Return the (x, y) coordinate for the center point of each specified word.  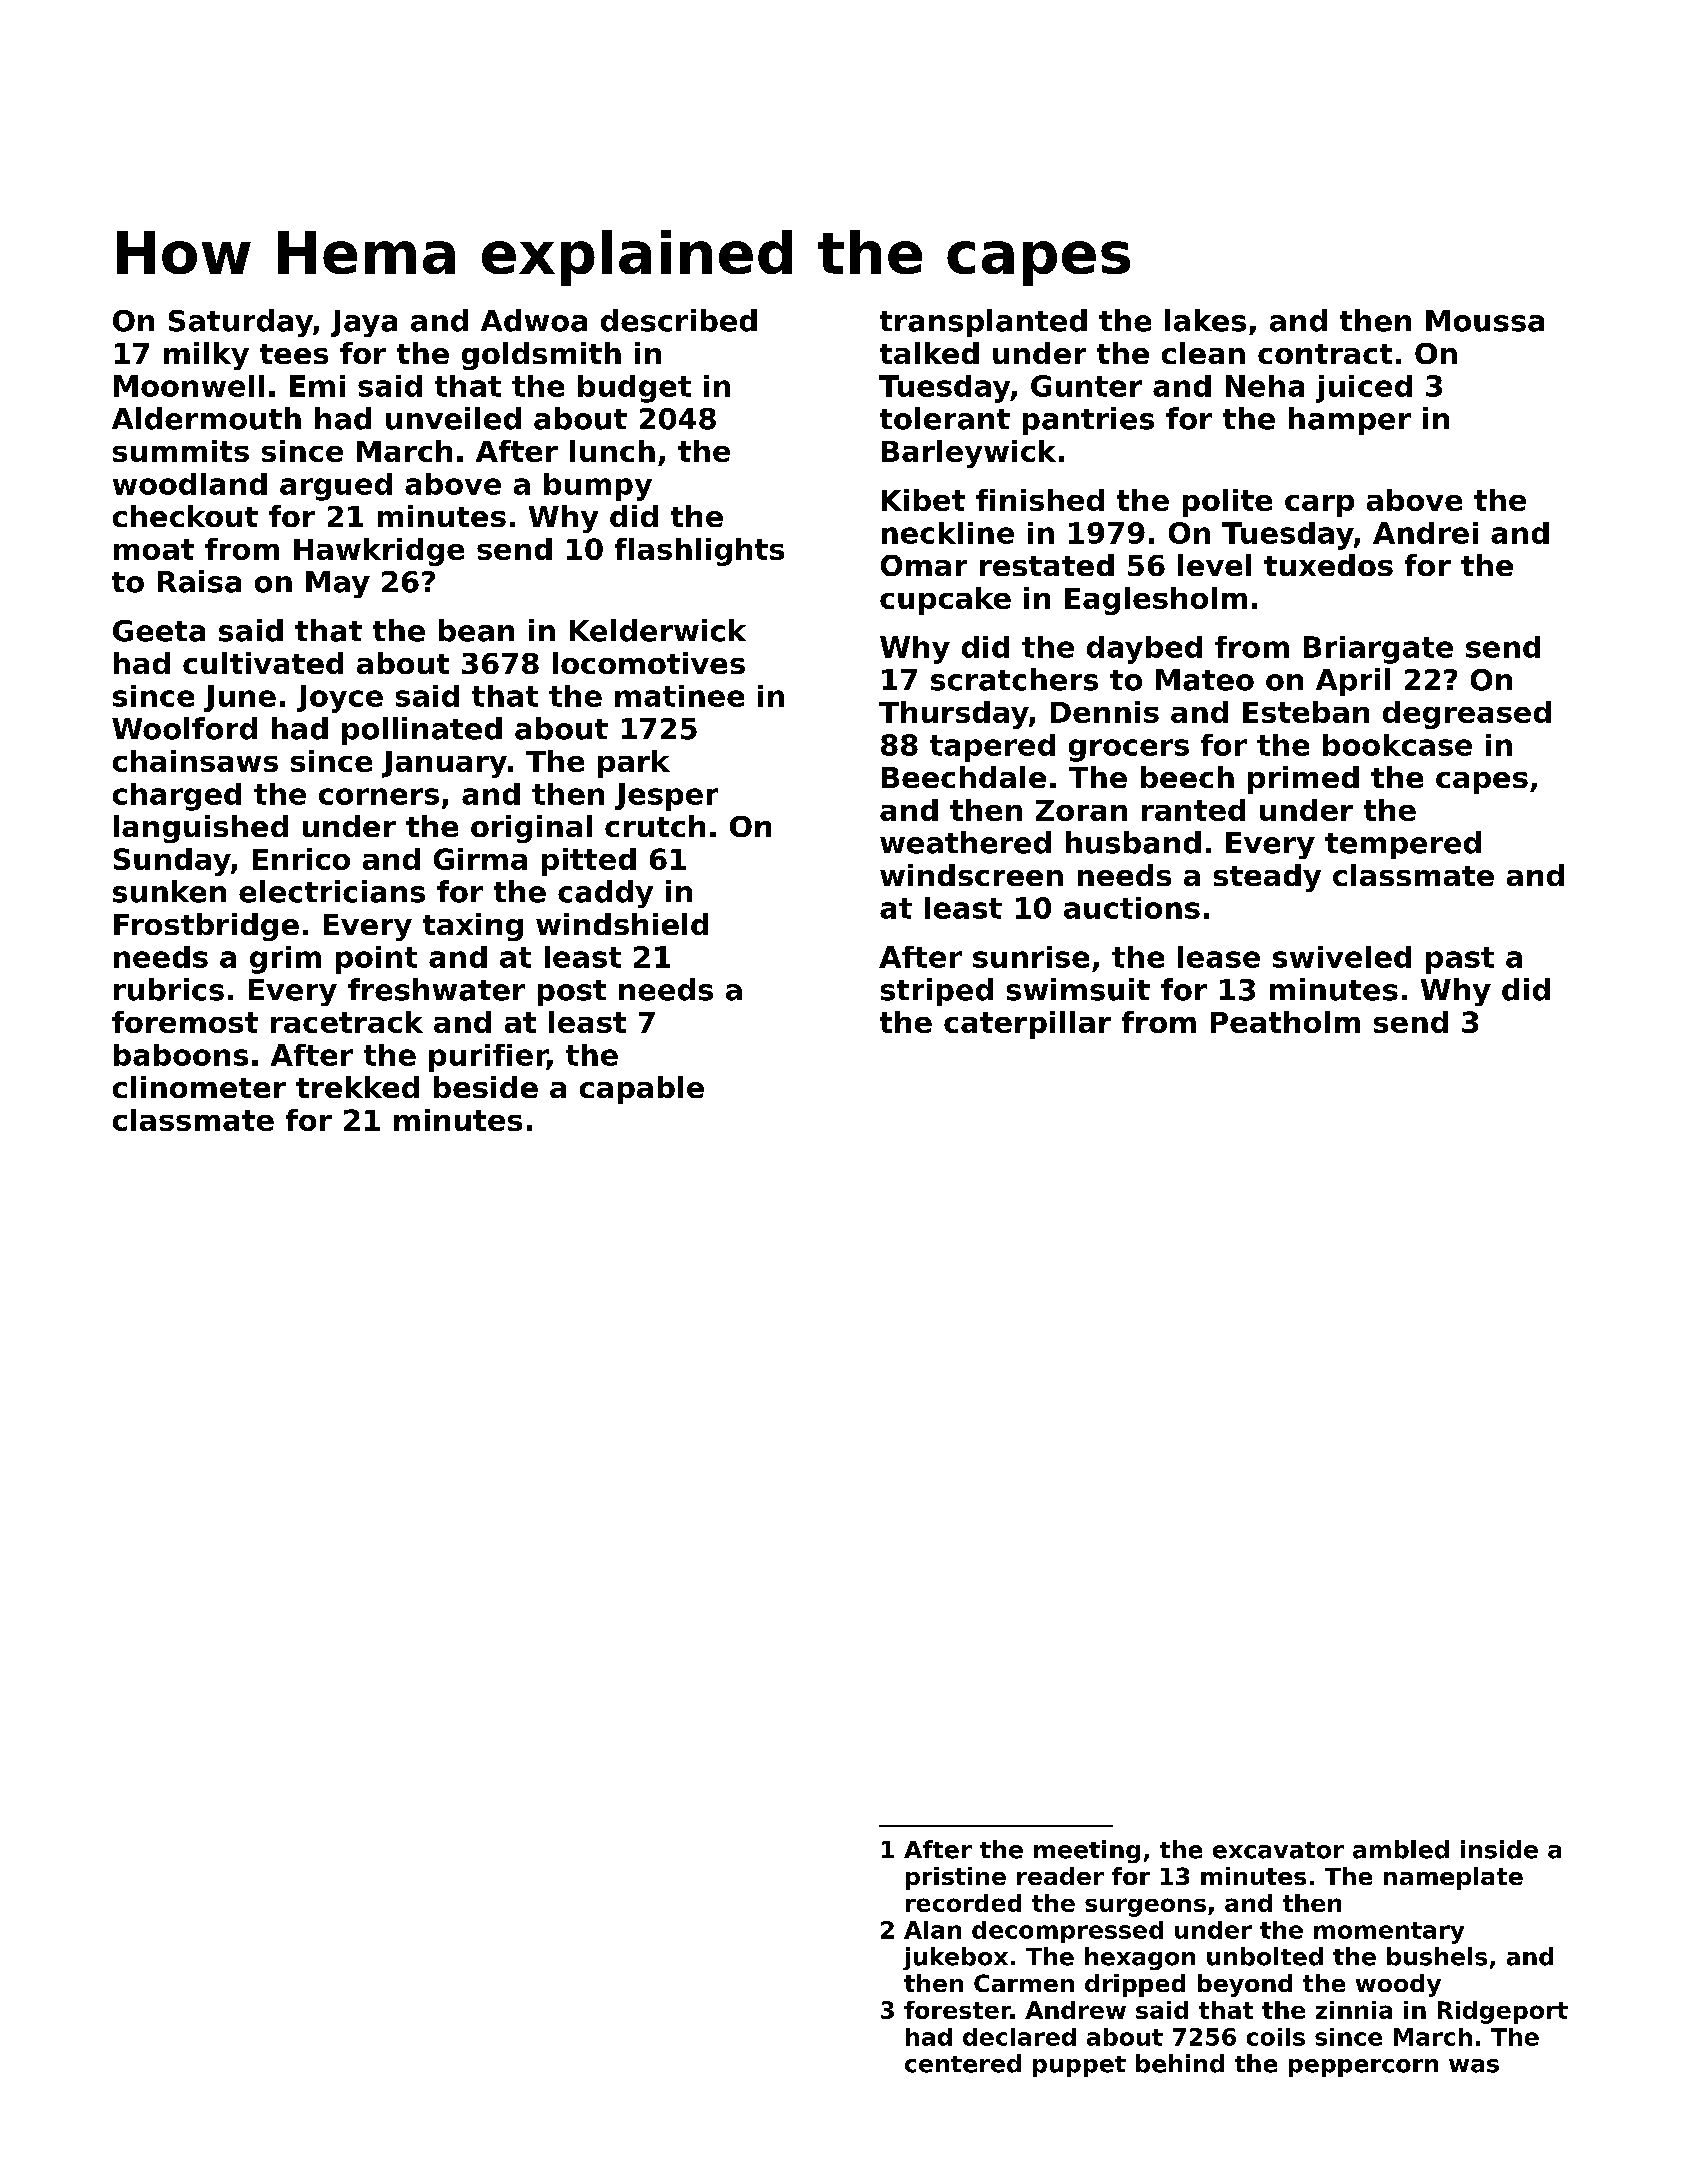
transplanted (983, 323)
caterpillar (1027, 1025)
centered (963, 2063)
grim (285, 960)
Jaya (364, 323)
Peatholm (1285, 1022)
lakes (1205, 320)
